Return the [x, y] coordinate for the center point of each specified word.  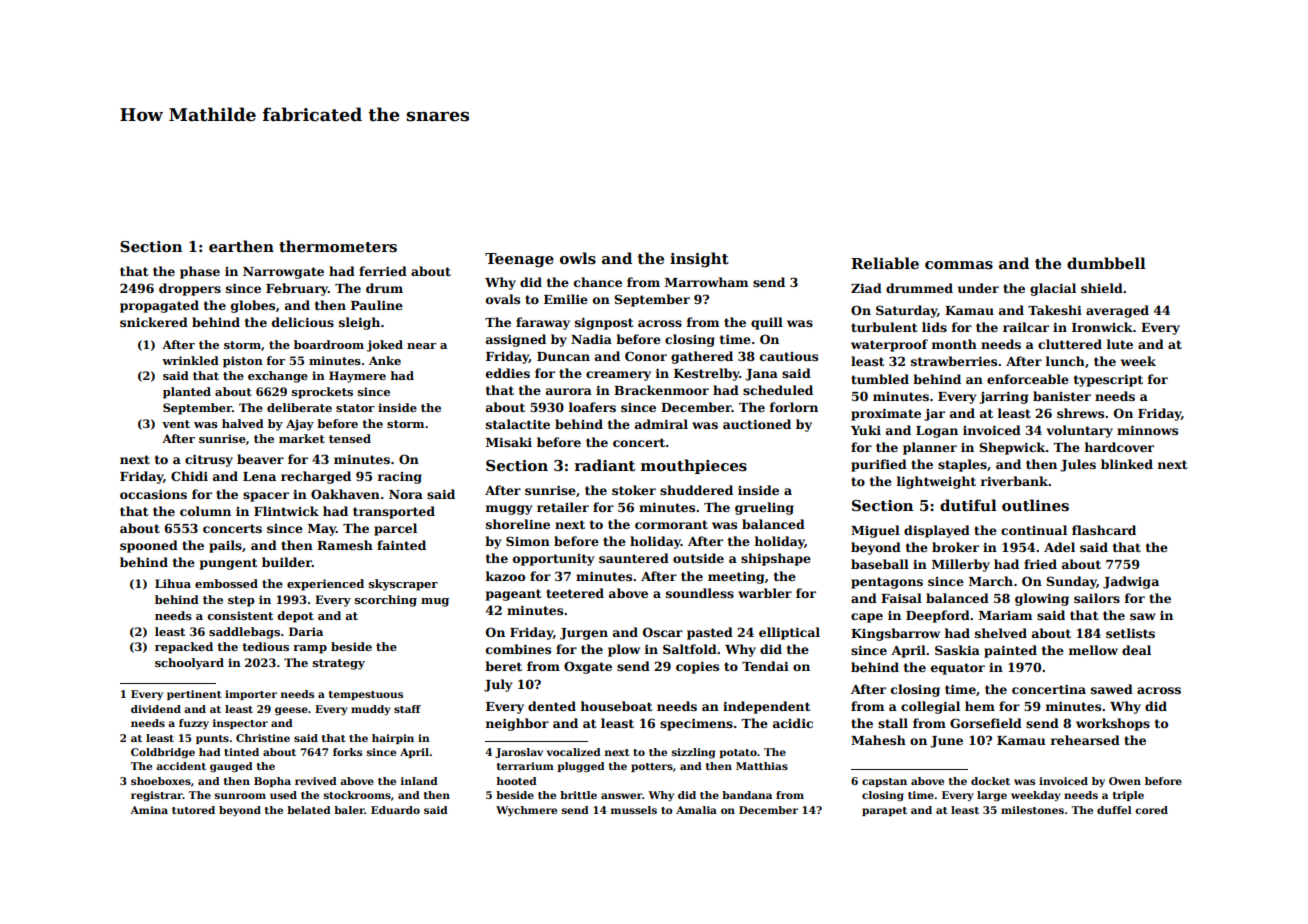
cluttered [1070, 344]
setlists [1130, 633]
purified [879, 465]
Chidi [189, 476]
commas [959, 265]
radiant [605, 465]
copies [697, 668]
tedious [265, 646]
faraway [543, 323]
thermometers [338, 246]
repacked [184, 648]
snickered [154, 322]
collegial [930, 707]
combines [518, 649]
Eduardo [395, 810]
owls [578, 258]
